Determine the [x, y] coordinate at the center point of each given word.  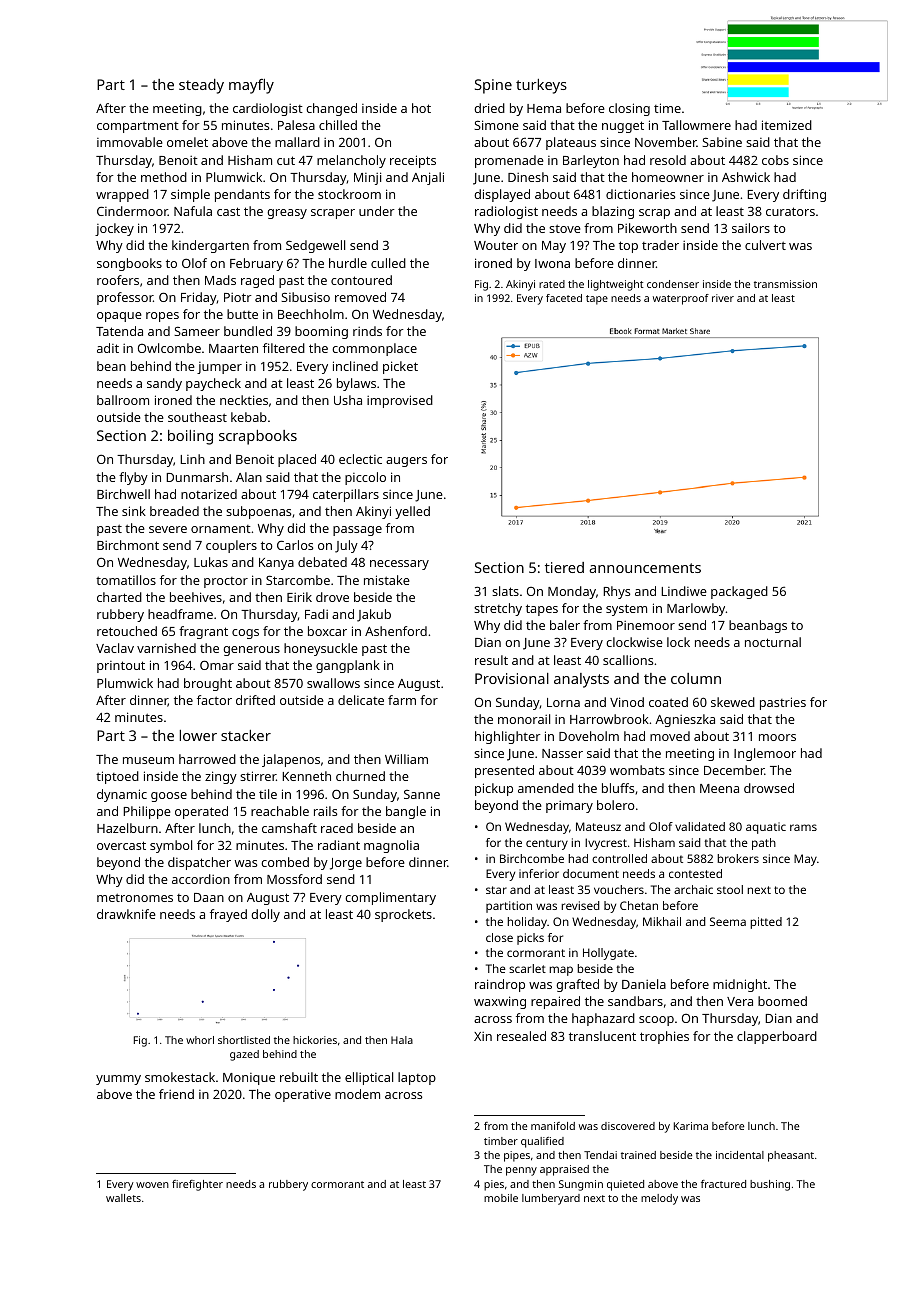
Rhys [616, 592]
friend [176, 1094]
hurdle [348, 263]
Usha [348, 400]
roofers [118, 280]
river [723, 298]
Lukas [211, 562]
